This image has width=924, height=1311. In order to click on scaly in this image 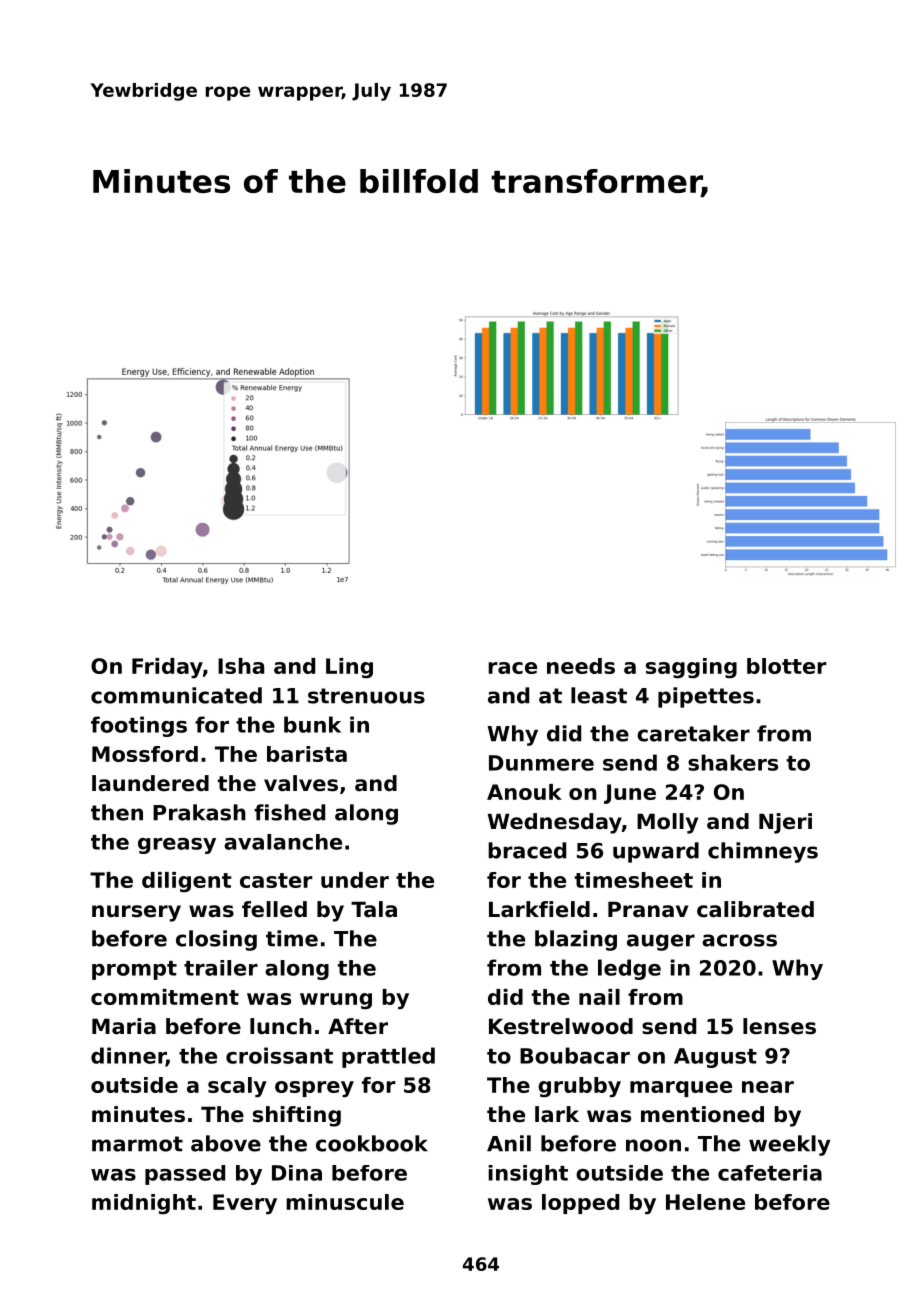, I will do `click(237, 1087)`.
